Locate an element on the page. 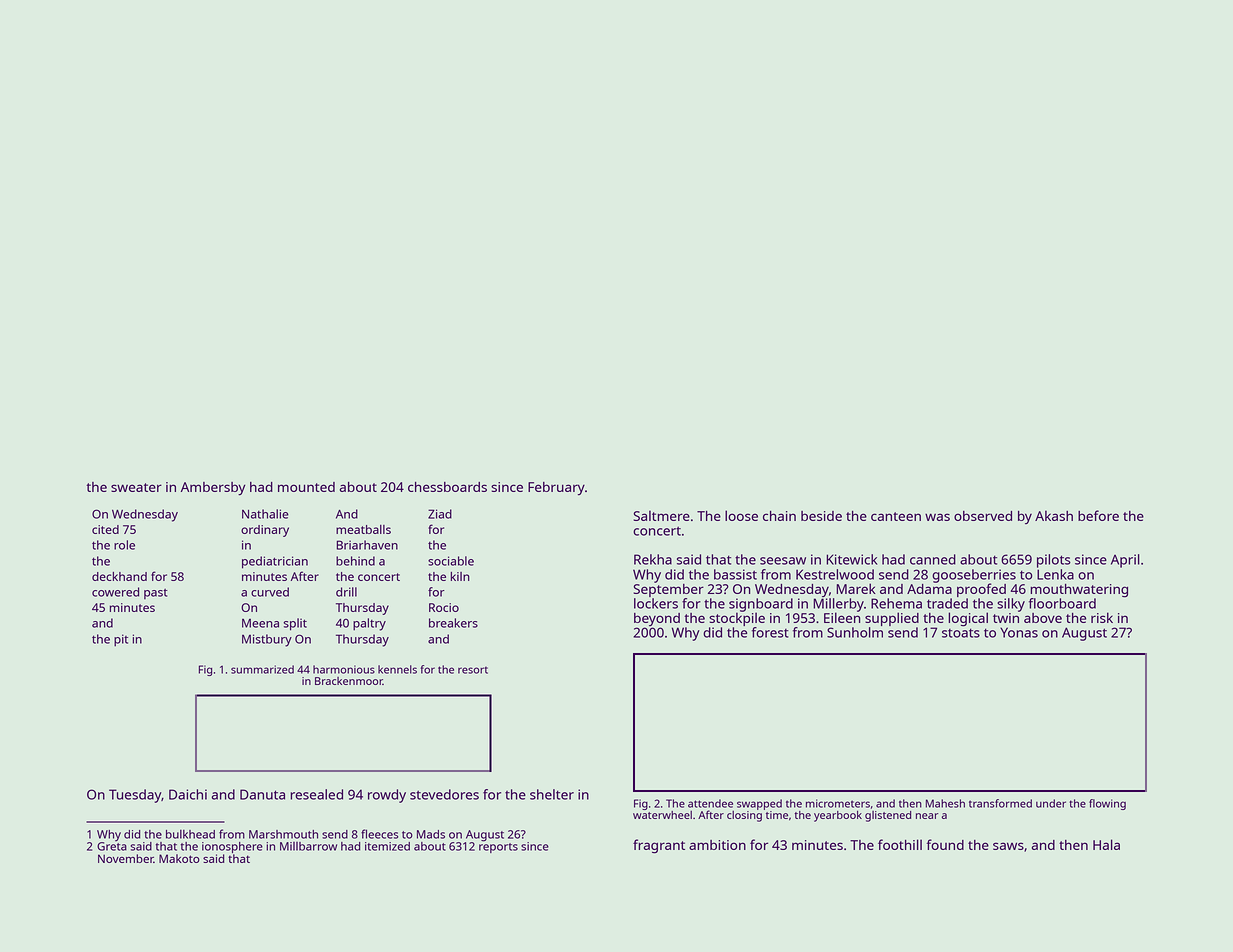 This document has height=952, width=1233. sweater is located at coordinates (136, 487).
